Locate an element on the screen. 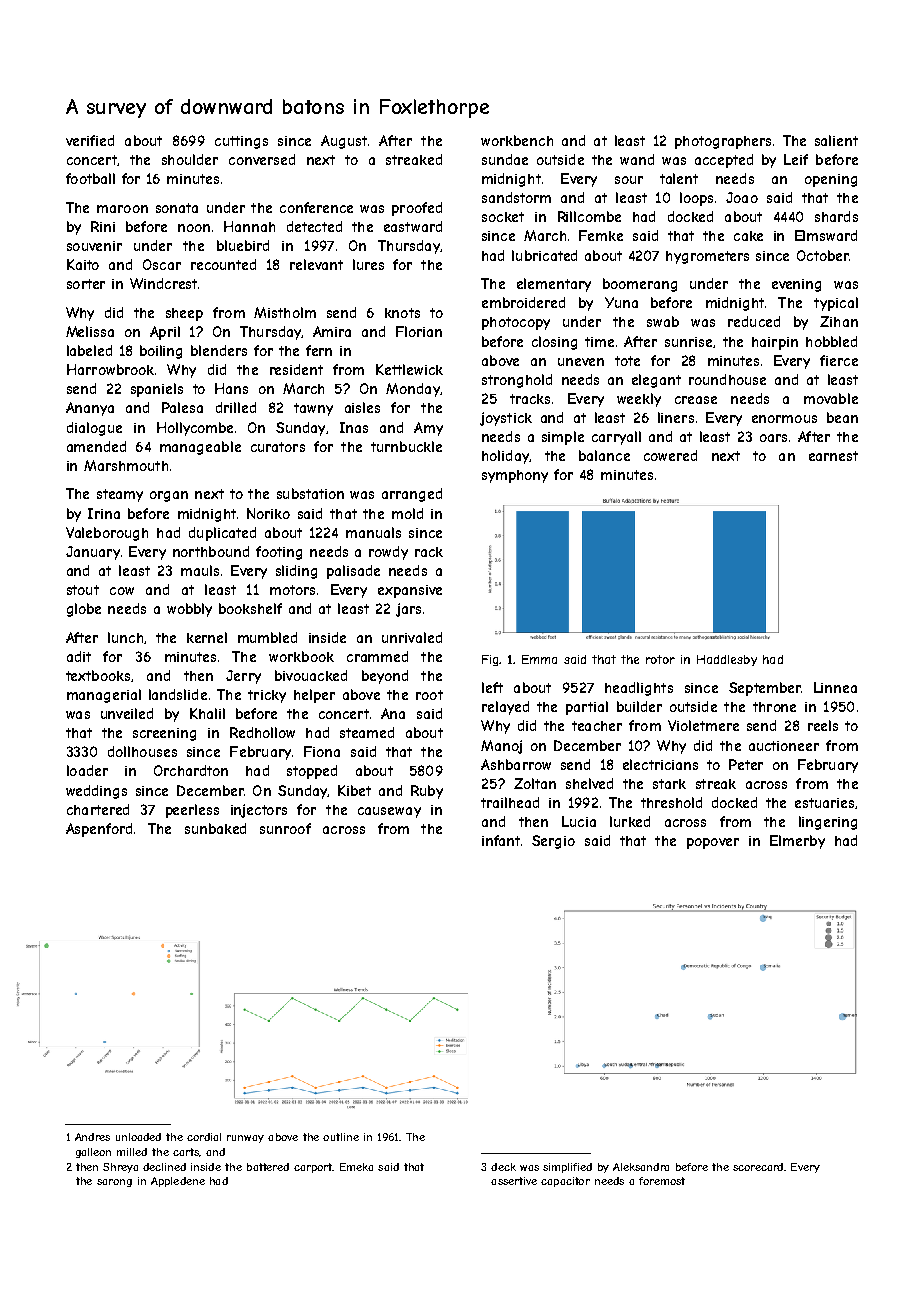 Image resolution: width=924 pixels, height=1308 pixels. auctioneer is located at coordinates (784, 746).
